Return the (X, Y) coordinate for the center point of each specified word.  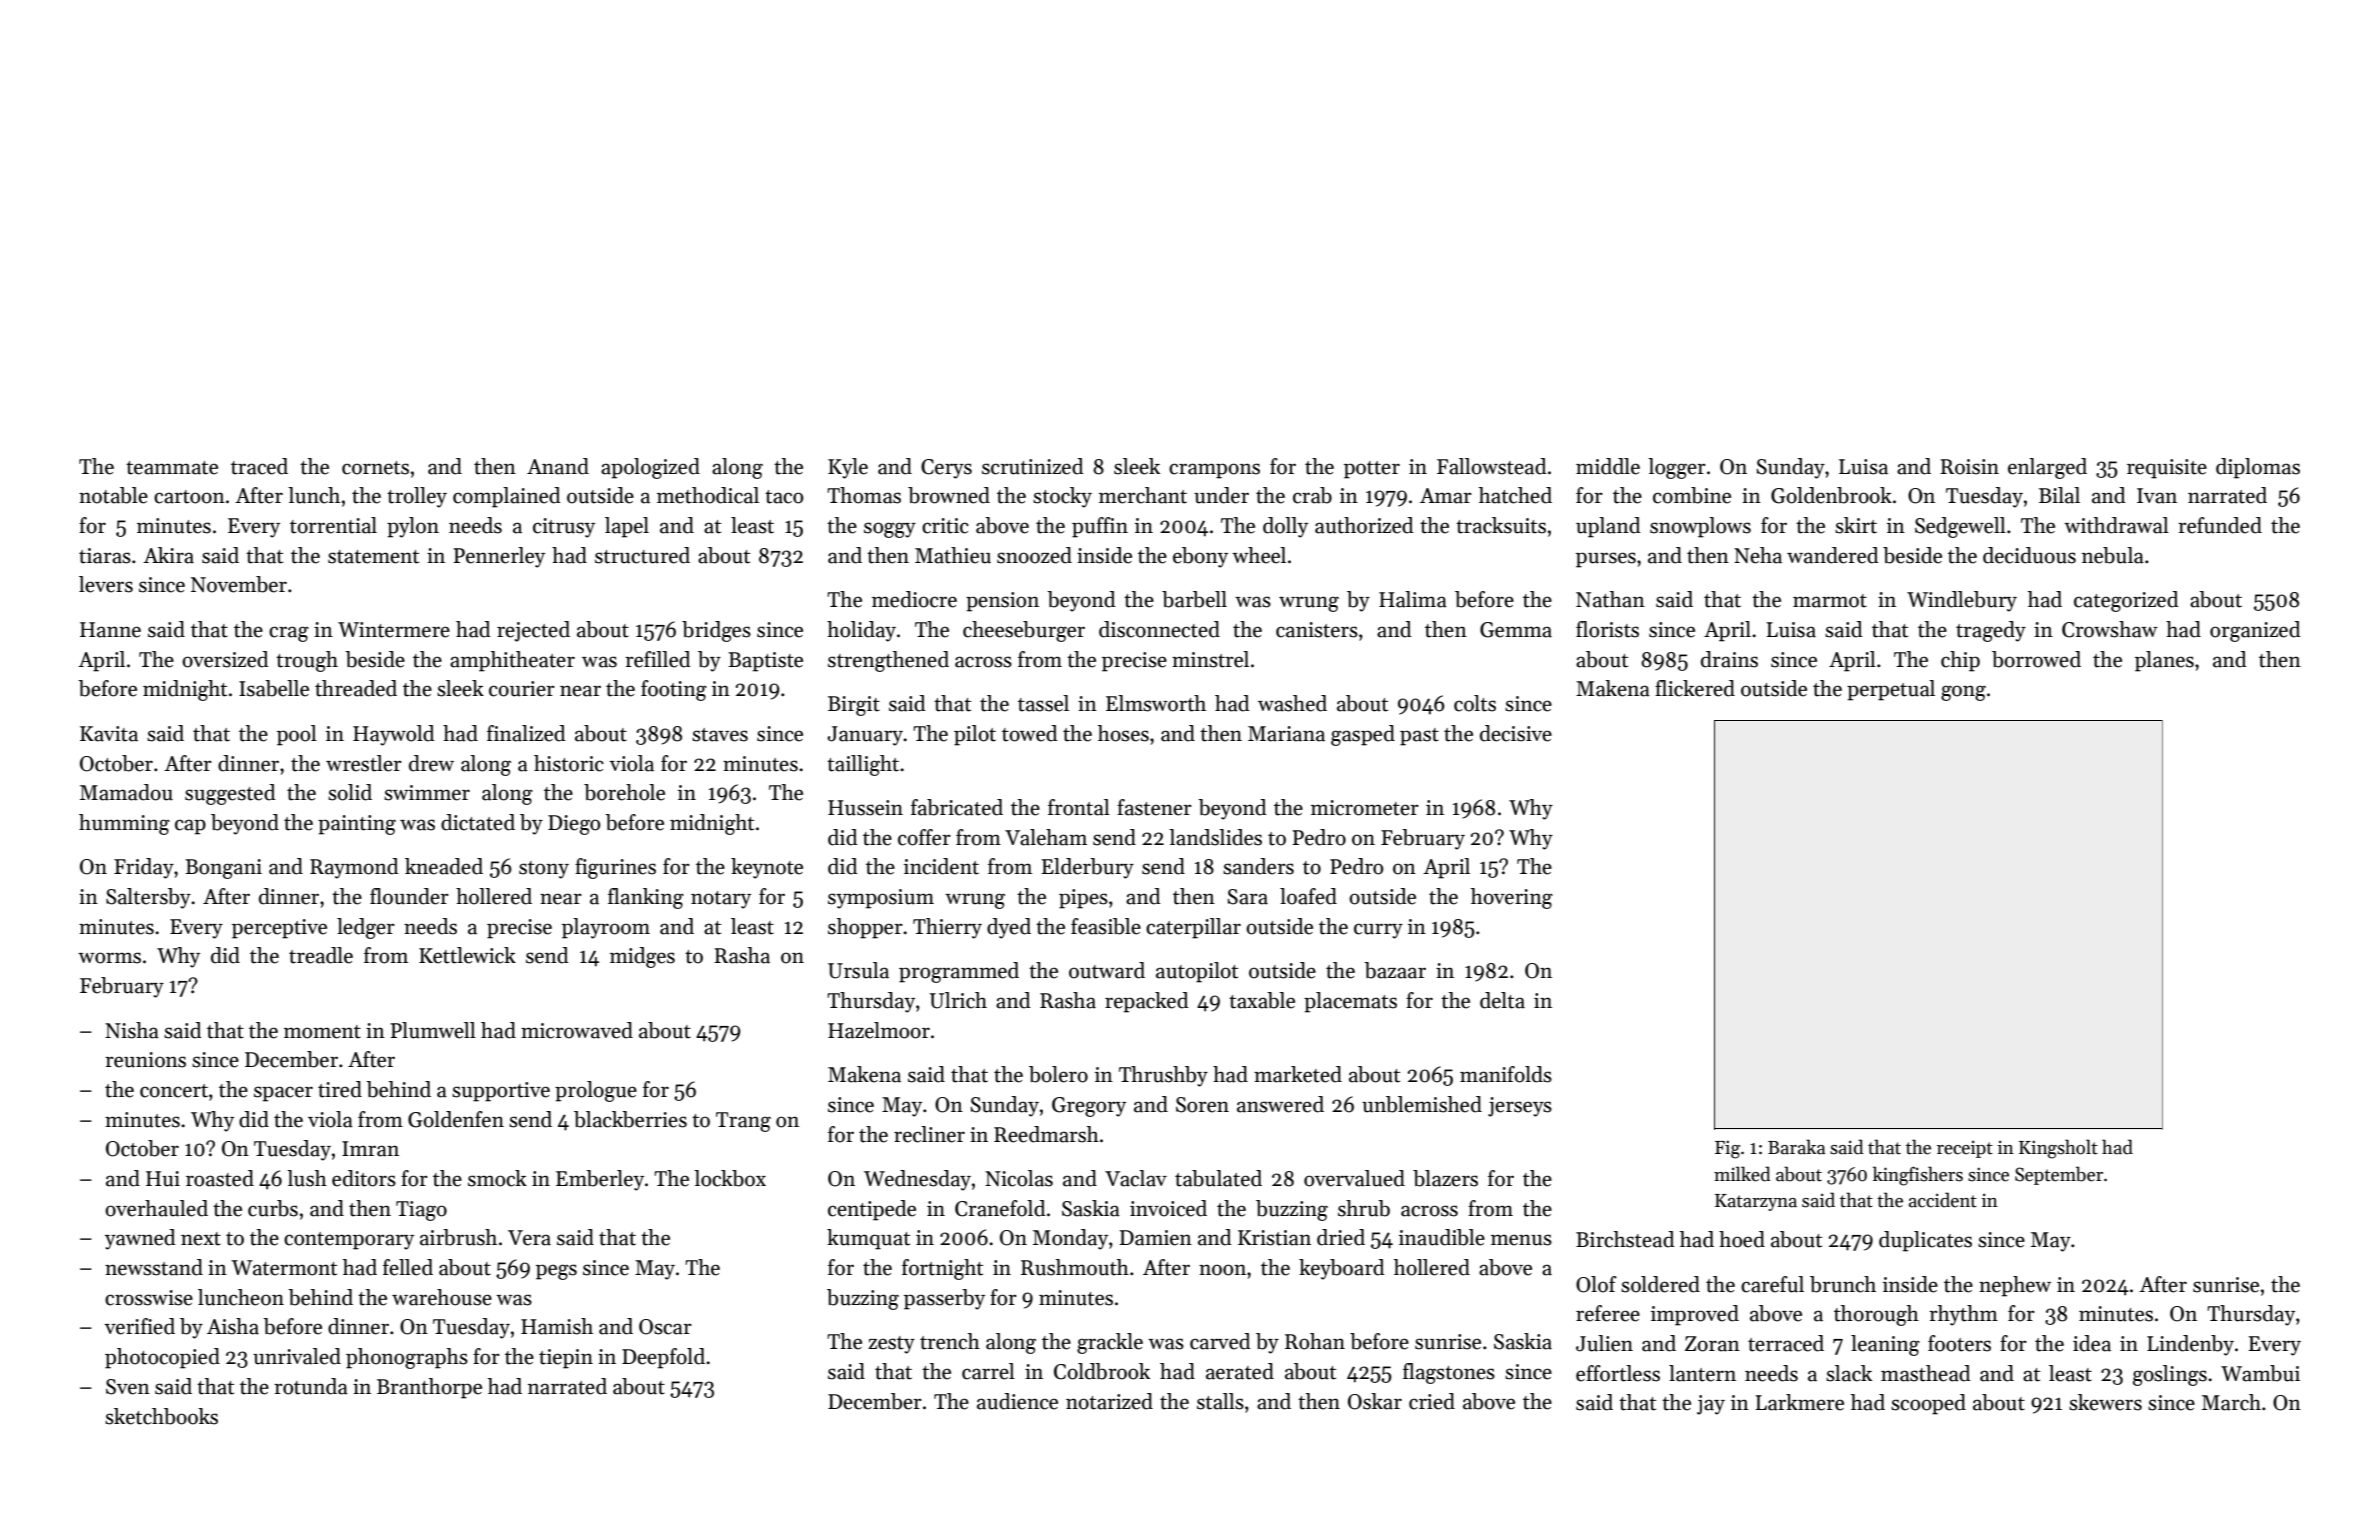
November (239, 584)
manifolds (1506, 1074)
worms (109, 958)
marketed (1298, 1074)
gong (1963, 693)
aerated (1240, 1371)
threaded (356, 688)
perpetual (1891, 690)
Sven (128, 1387)
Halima (1413, 599)
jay (1711, 1405)
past (1419, 737)
